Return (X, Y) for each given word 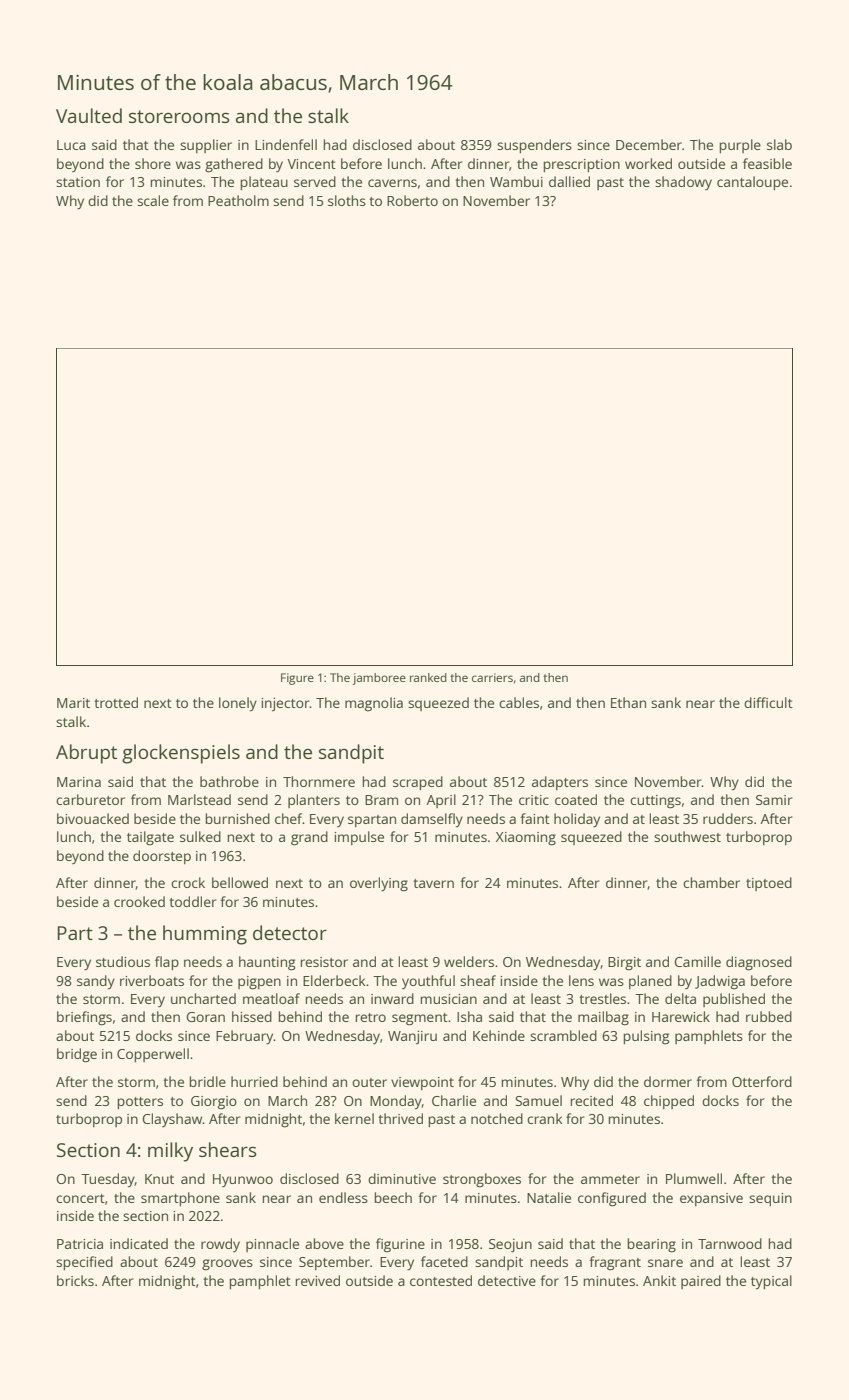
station (78, 182)
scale (153, 200)
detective (507, 1280)
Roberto (412, 200)
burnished (237, 818)
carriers (492, 677)
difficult (768, 702)
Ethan (628, 702)
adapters (560, 783)
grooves (227, 1265)
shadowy (683, 183)
